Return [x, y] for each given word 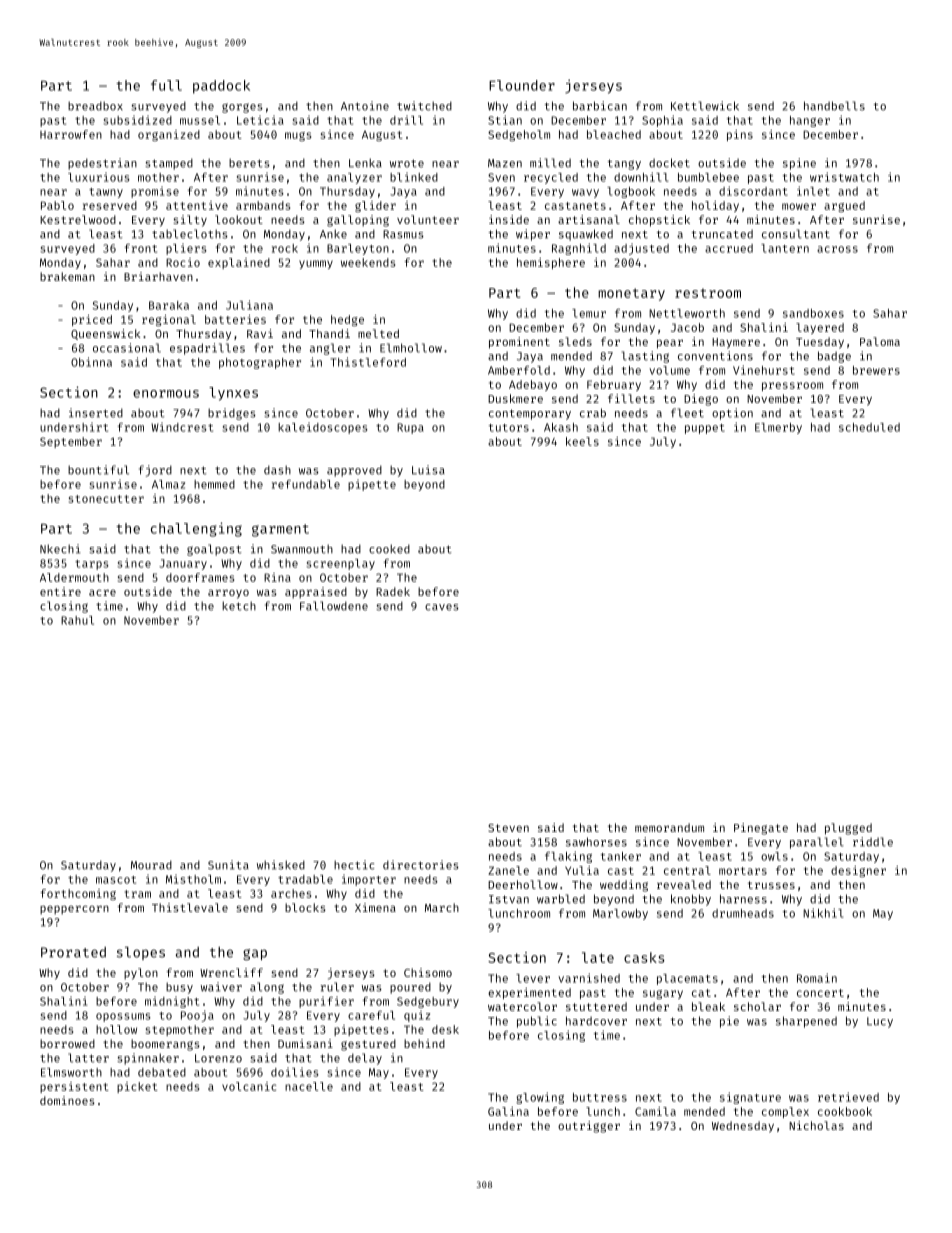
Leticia [260, 120]
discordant [753, 191]
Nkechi [60, 549]
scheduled [869, 427]
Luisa [428, 470]
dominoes [67, 1100]
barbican [600, 106]
